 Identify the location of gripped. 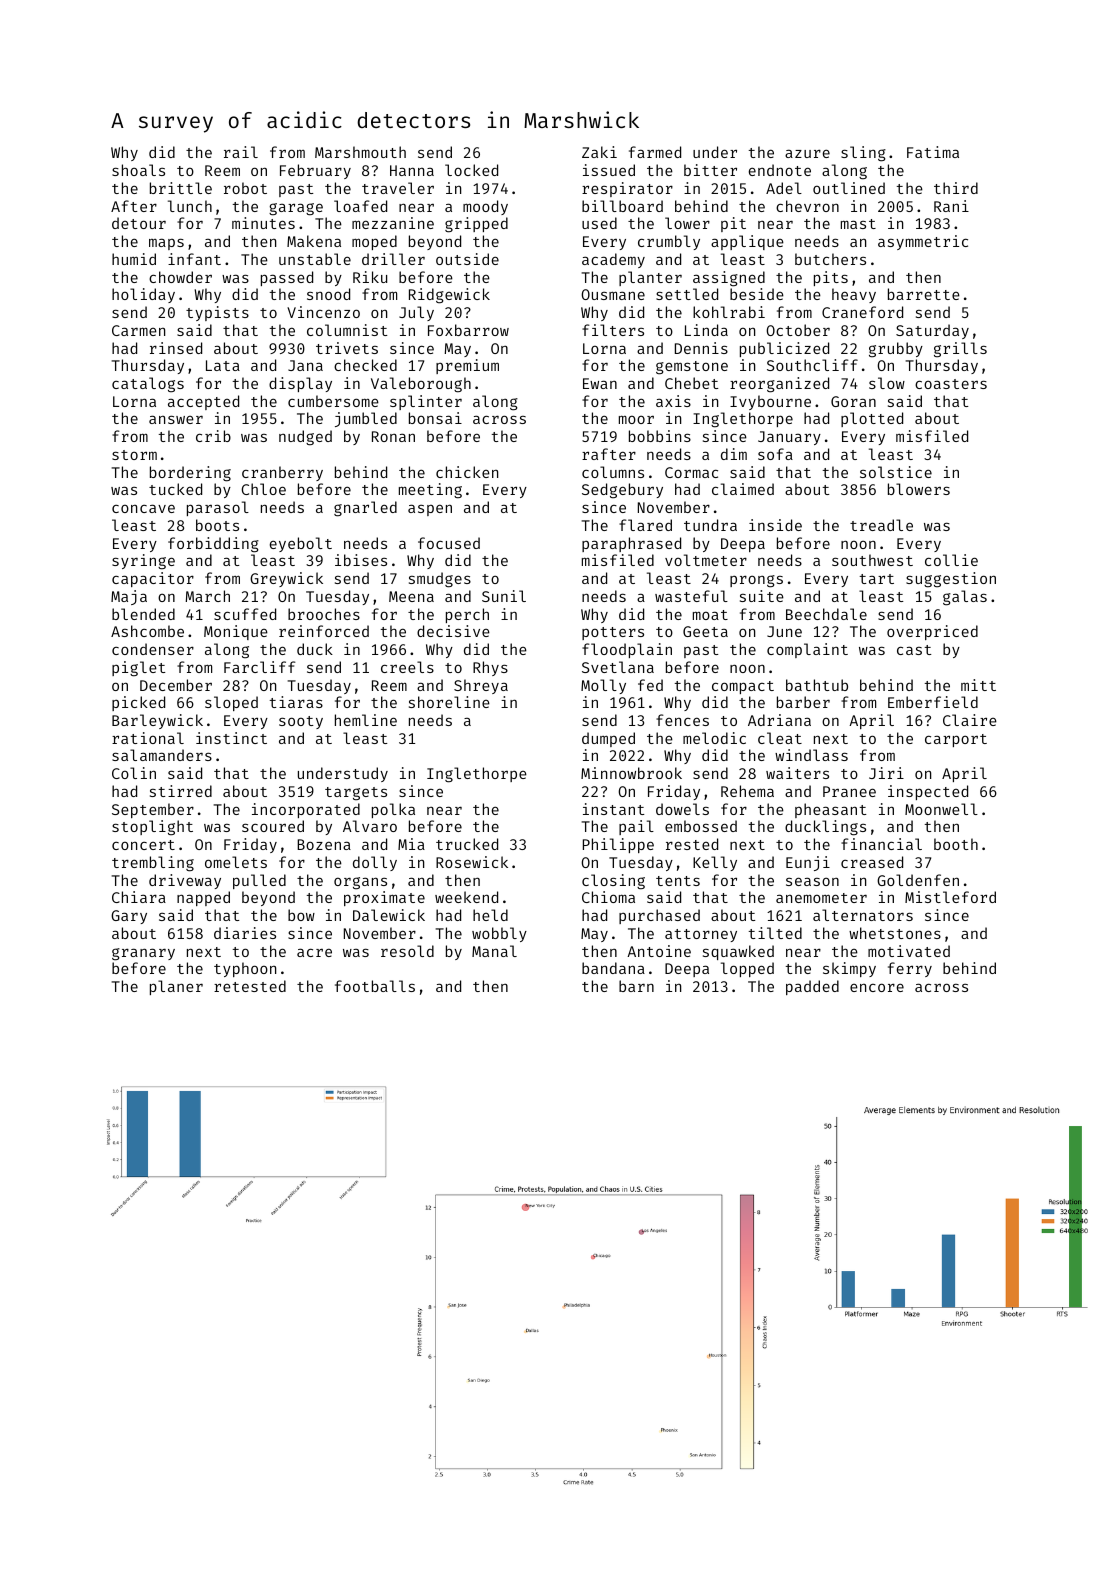
(476, 225).
